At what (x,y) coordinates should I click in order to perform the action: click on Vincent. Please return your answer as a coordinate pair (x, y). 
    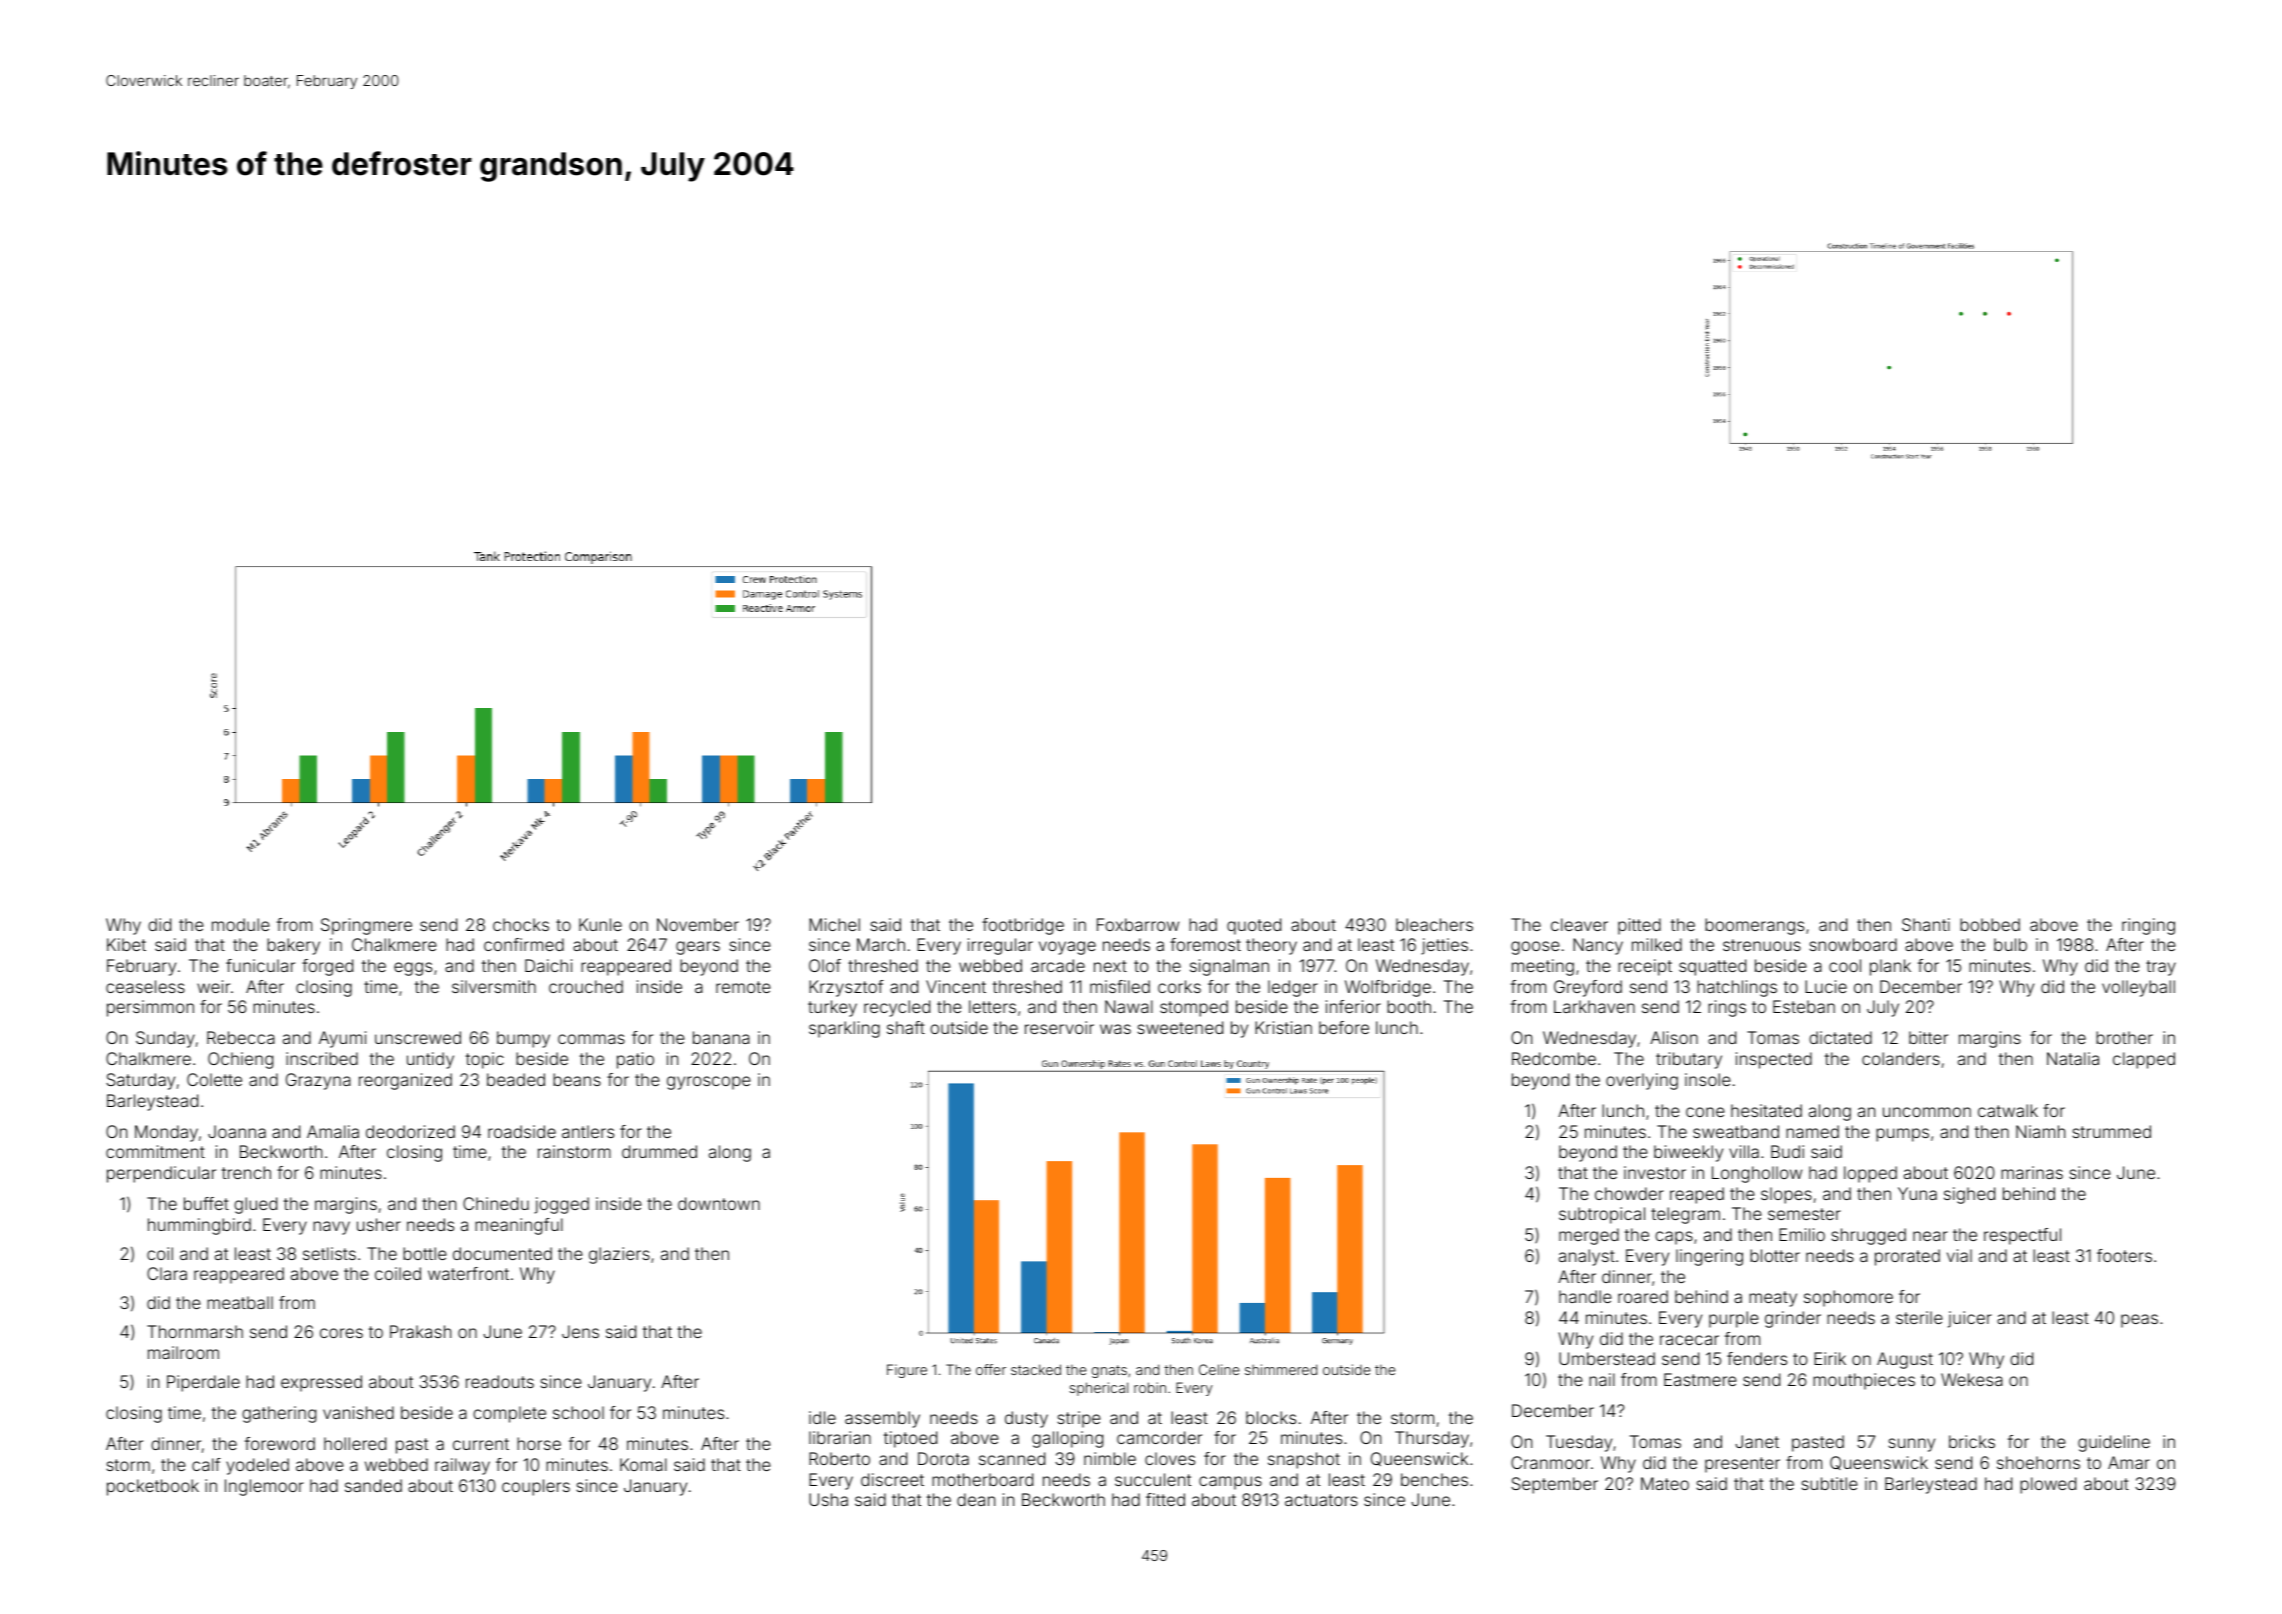
    Looking at the image, I should click on (956, 986).
